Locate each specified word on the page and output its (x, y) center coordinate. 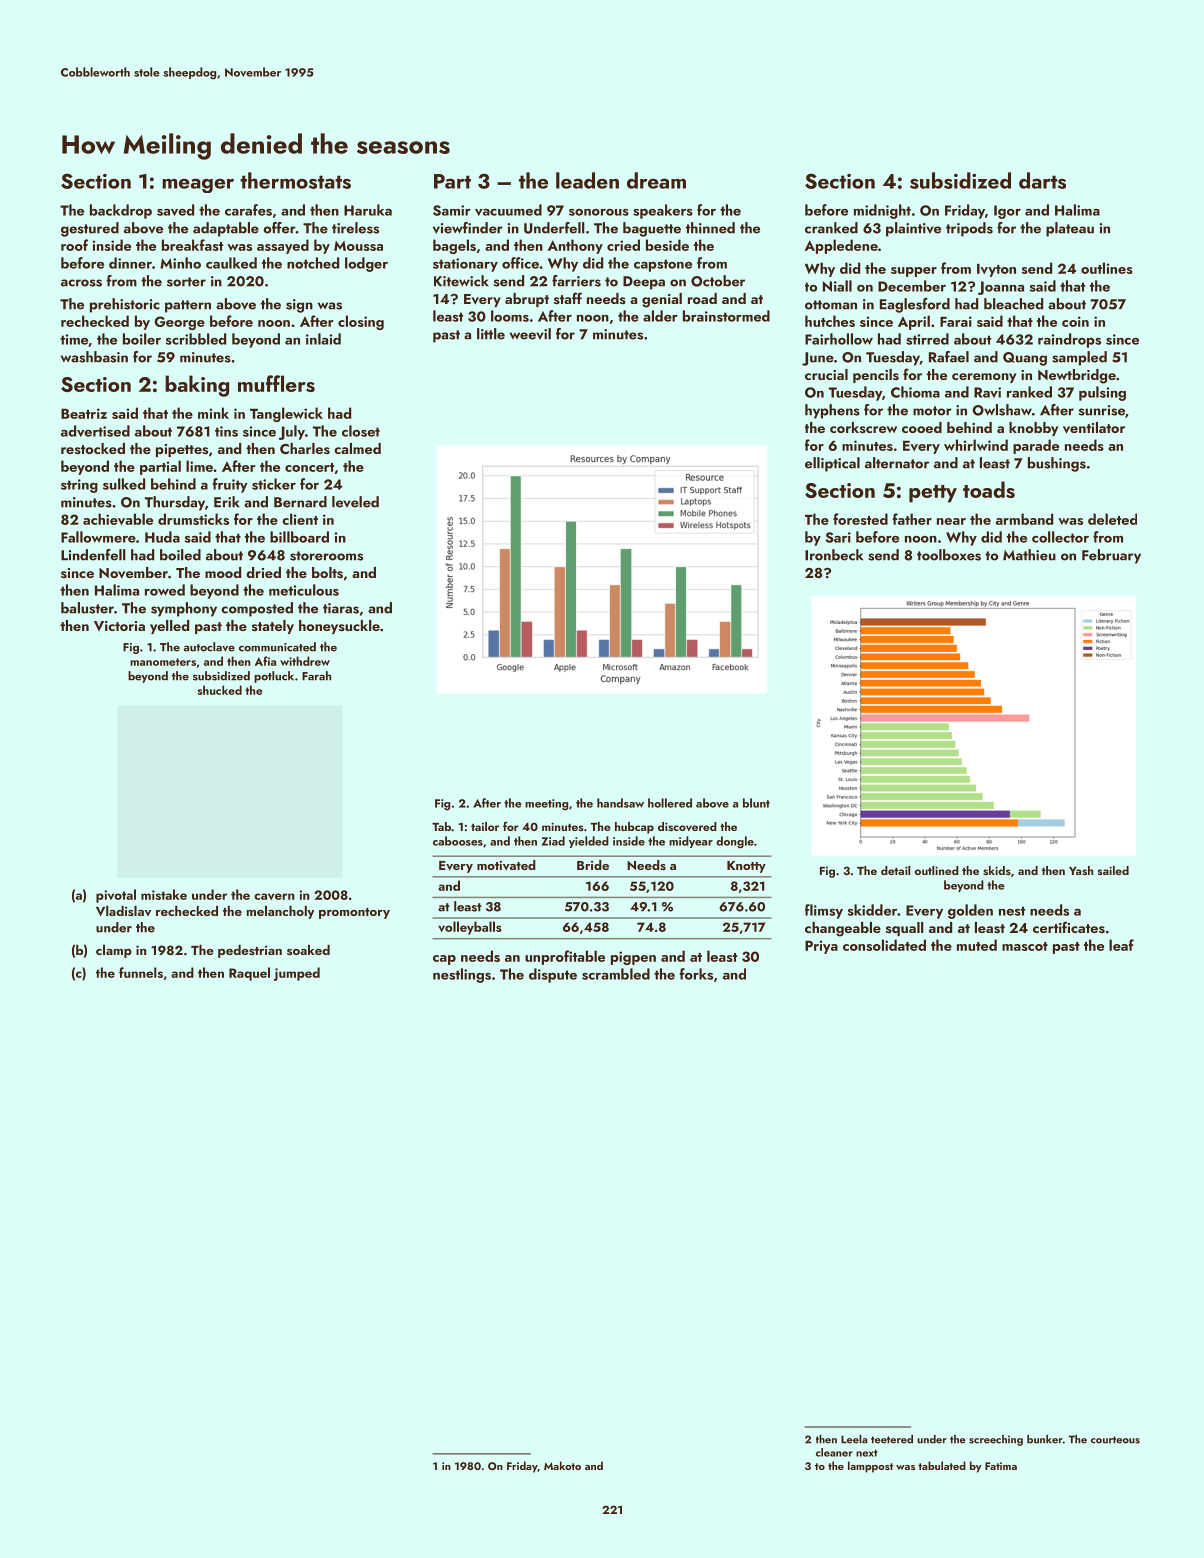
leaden (587, 180)
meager (198, 185)
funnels (141, 972)
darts (1042, 180)
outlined (937, 870)
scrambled (616, 974)
